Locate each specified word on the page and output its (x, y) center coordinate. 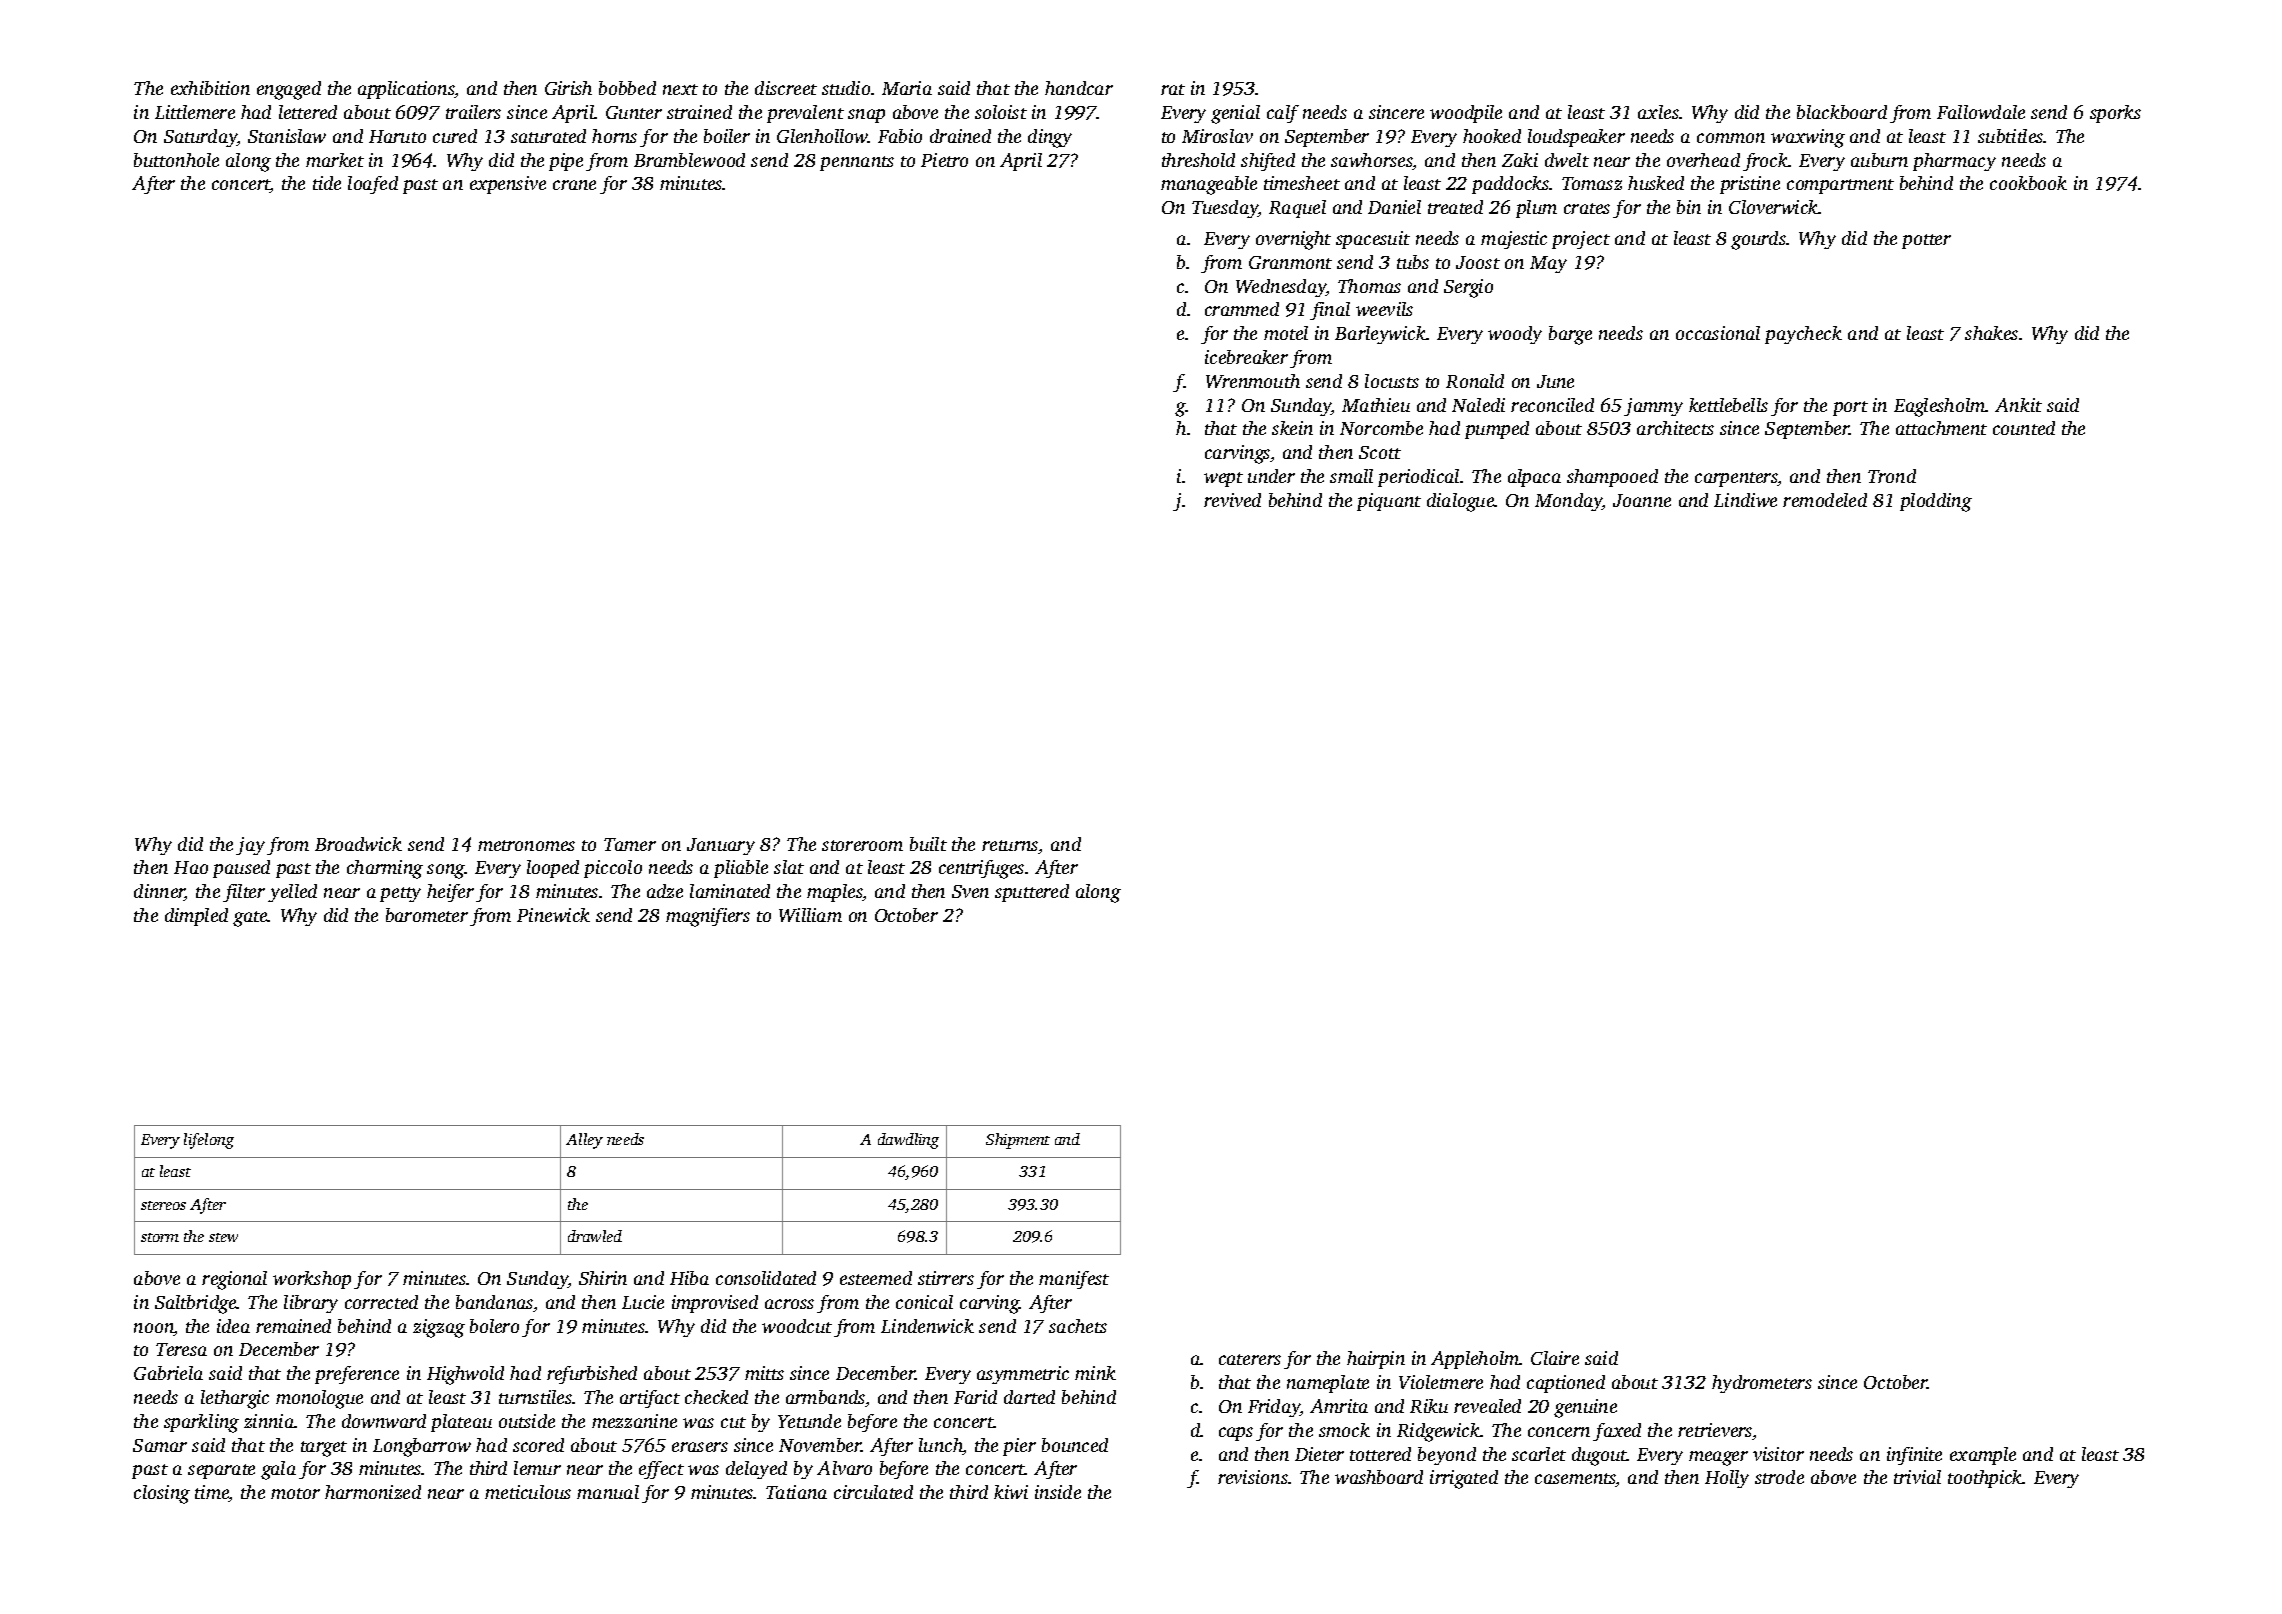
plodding (1936, 502)
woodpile (1466, 114)
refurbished (592, 1375)
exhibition (210, 88)
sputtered (1032, 893)
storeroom (862, 845)
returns (1010, 845)
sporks (2115, 114)
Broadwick (358, 844)
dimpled (196, 917)
